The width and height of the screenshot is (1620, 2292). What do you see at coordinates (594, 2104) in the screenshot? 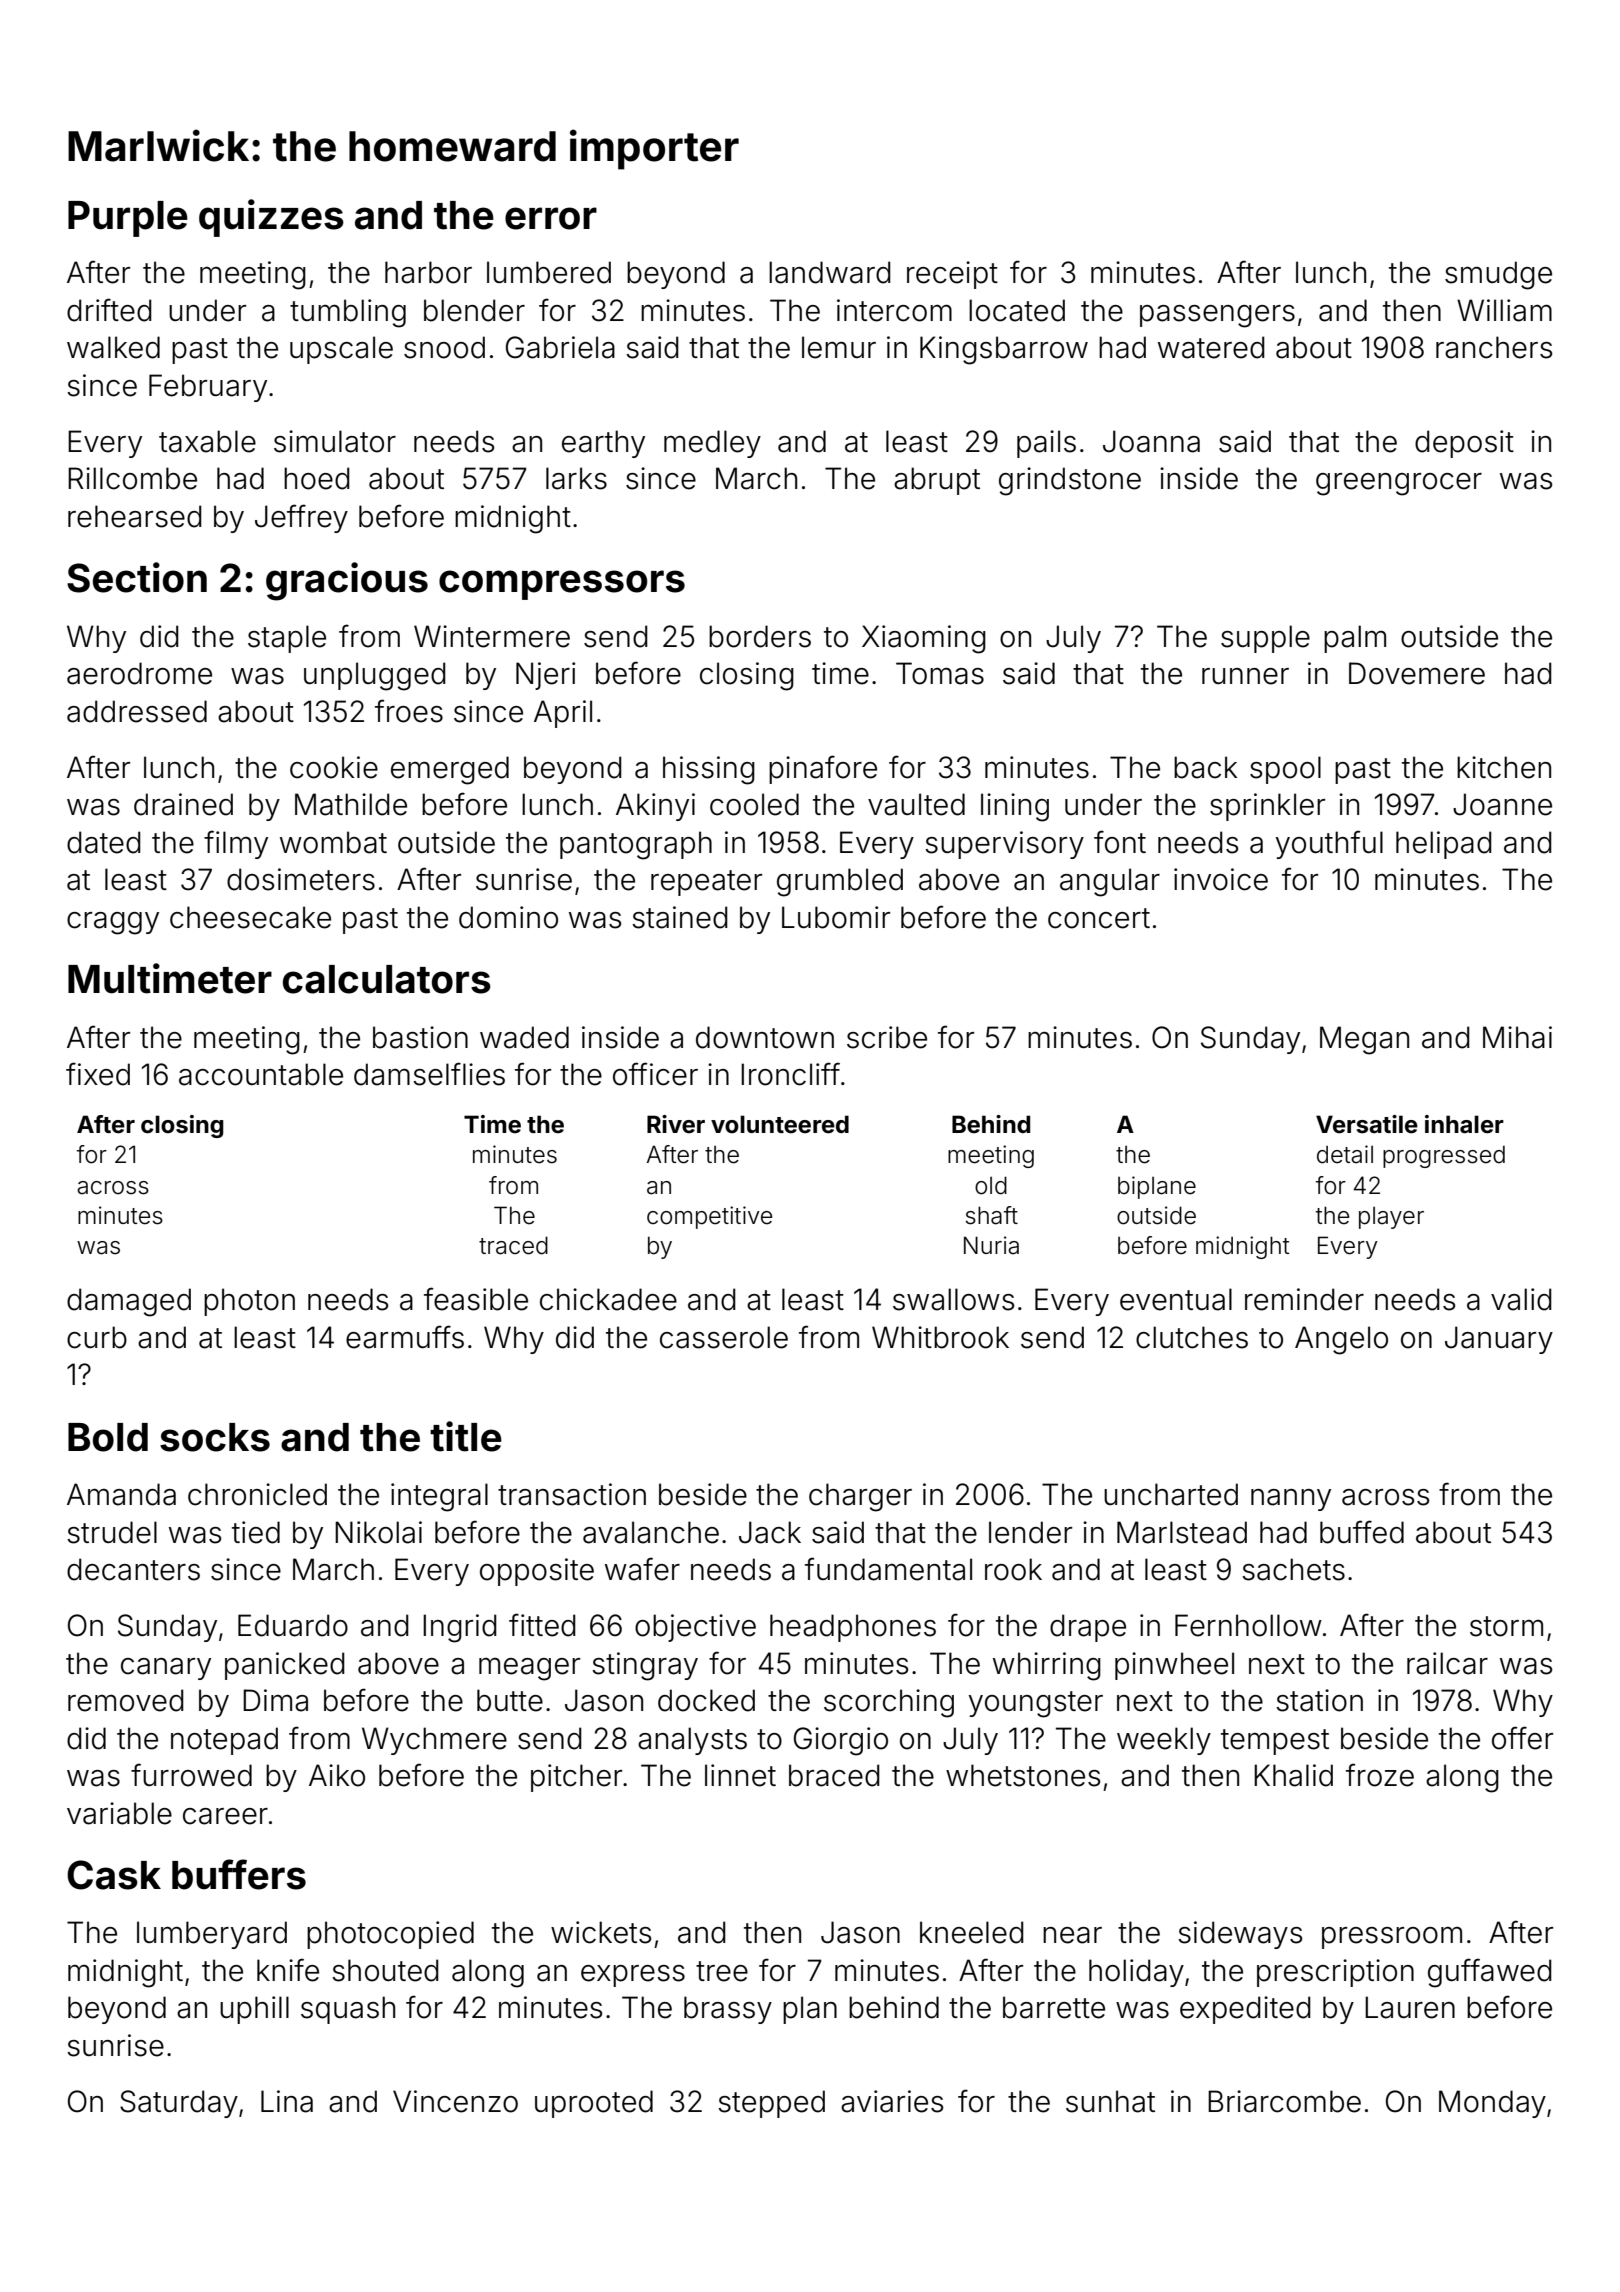
I see `uprooted` at bounding box center [594, 2104].
